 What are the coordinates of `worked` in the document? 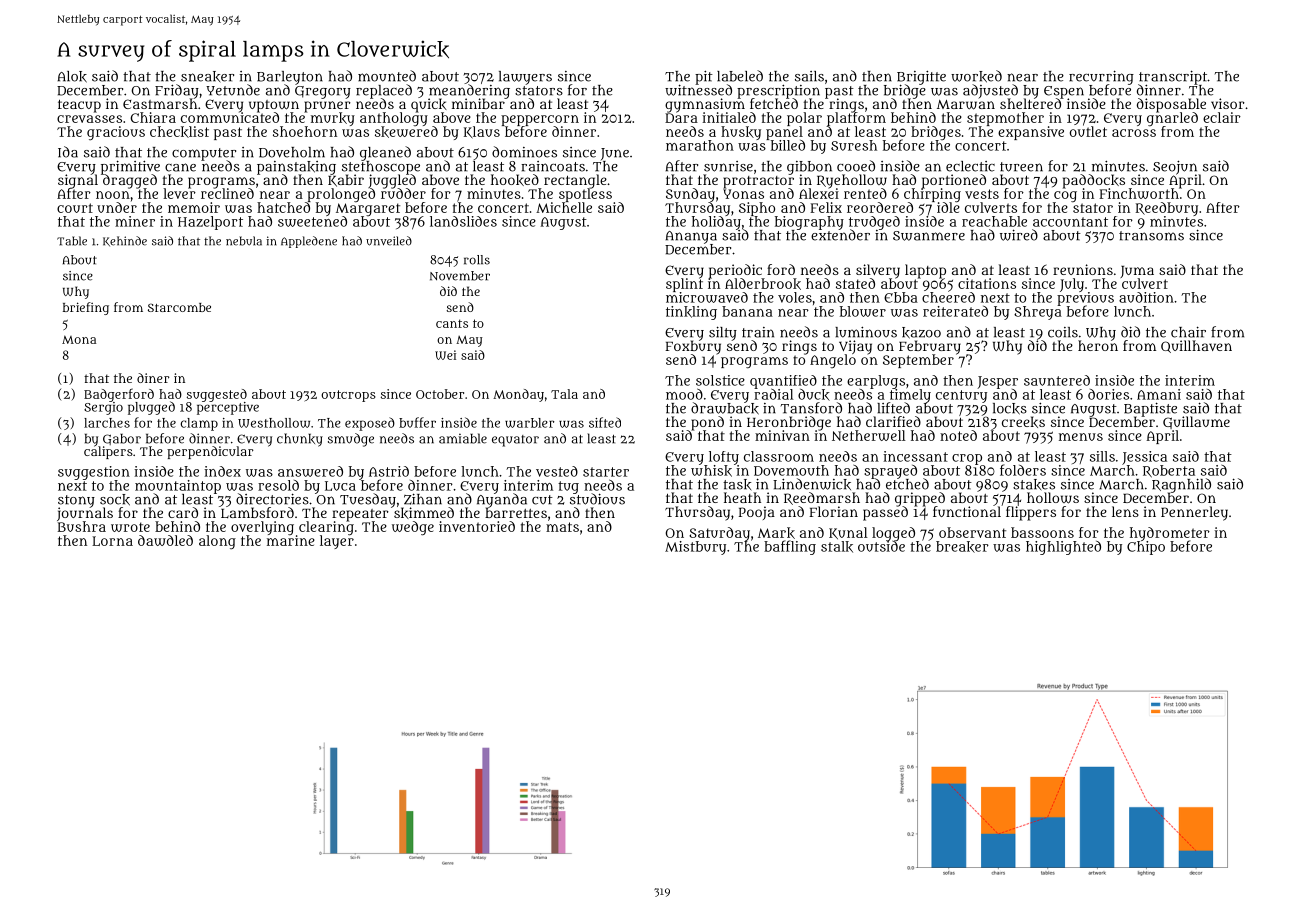 It's located at (976, 76).
